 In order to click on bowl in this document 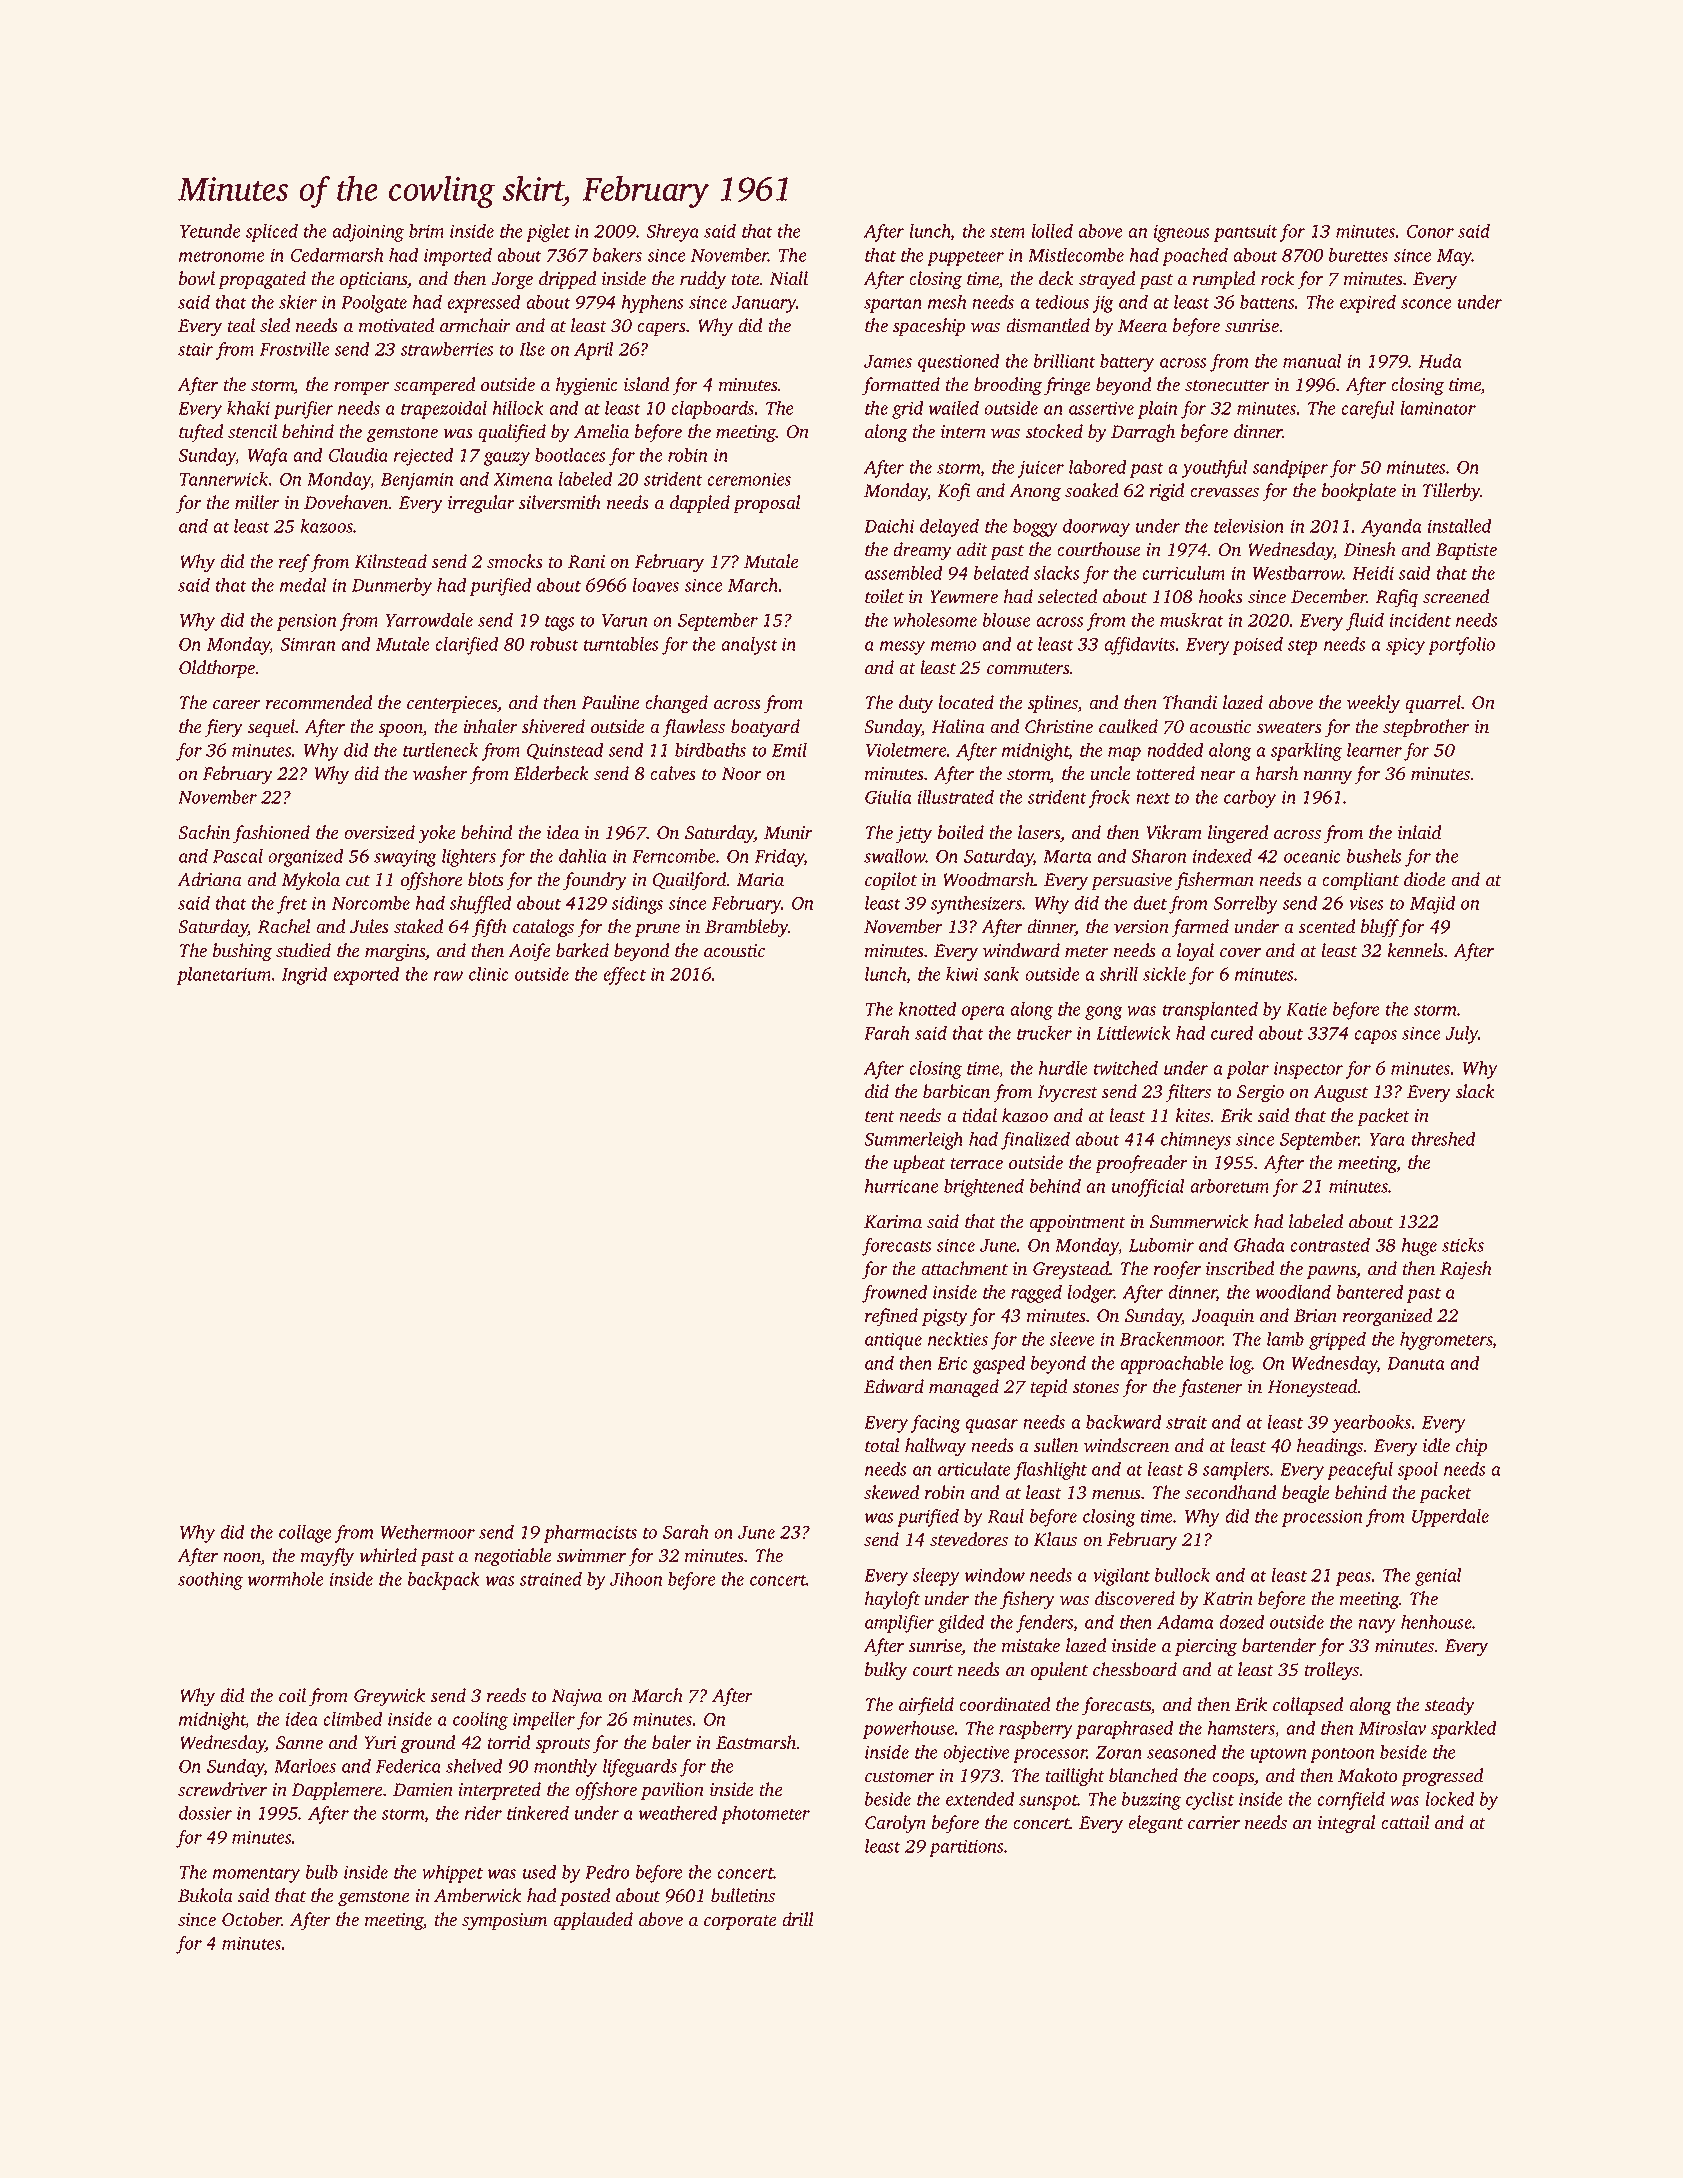, I will do `click(197, 278)`.
